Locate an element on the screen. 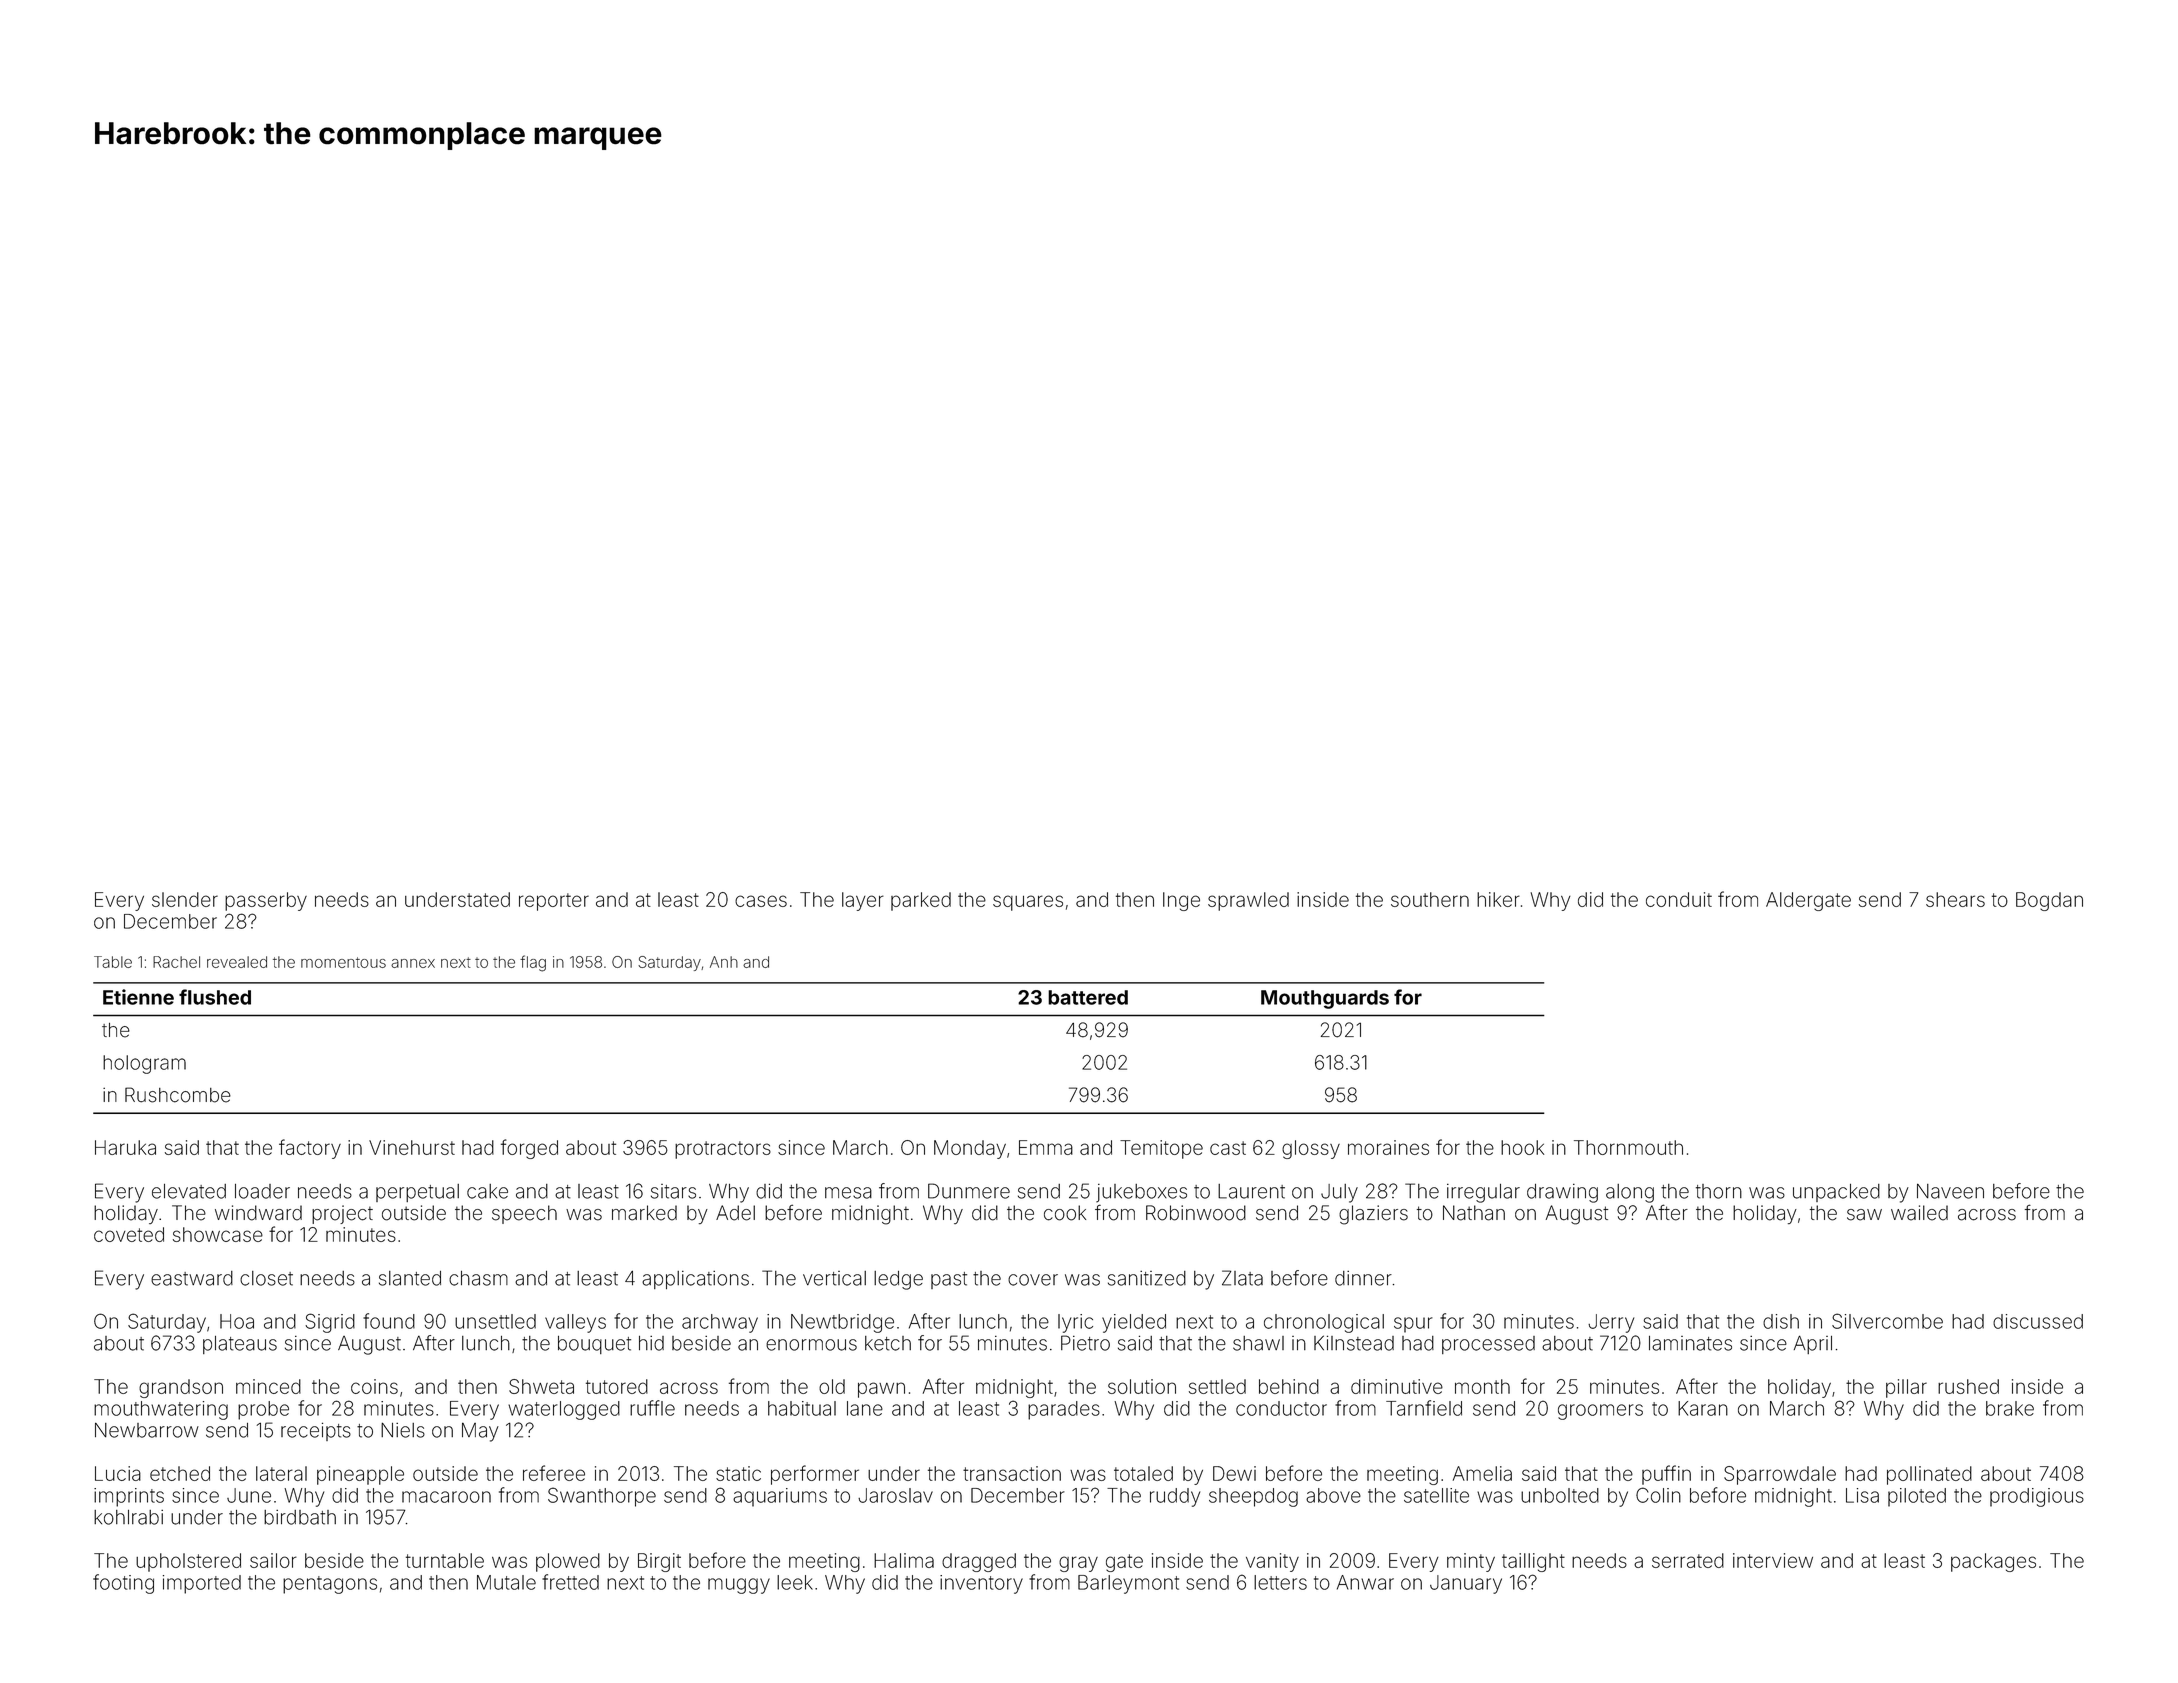 This screenshot has width=2178, height=1683. brake is located at coordinates (2010, 1408).
